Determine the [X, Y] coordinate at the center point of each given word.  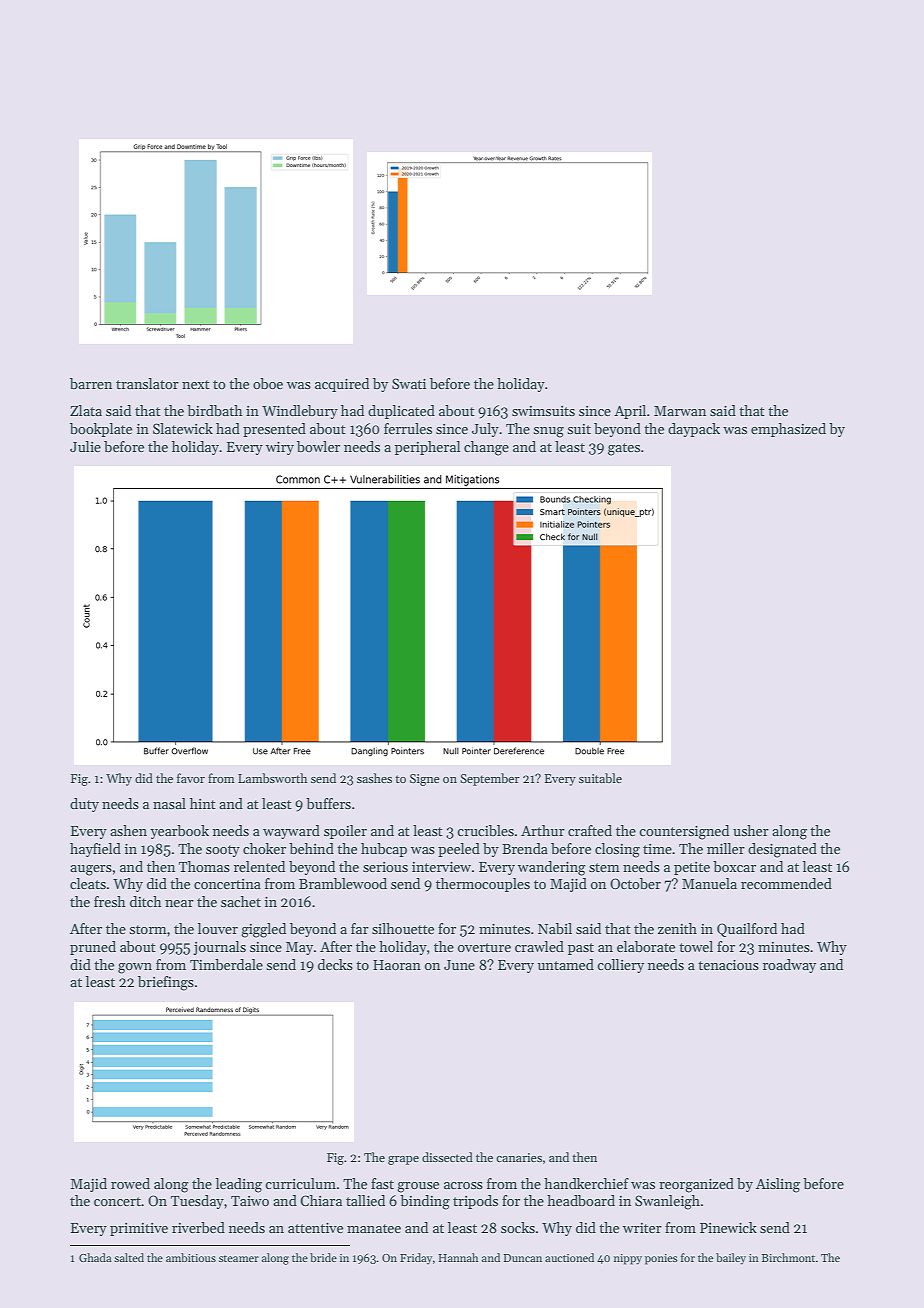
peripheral [427, 448]
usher [751, 830]
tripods [475, 1202]
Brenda [525, 848]
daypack [694, 430]
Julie [85, 446]
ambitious [191, 1257]
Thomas [204, 866]
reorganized [696, 1185]
